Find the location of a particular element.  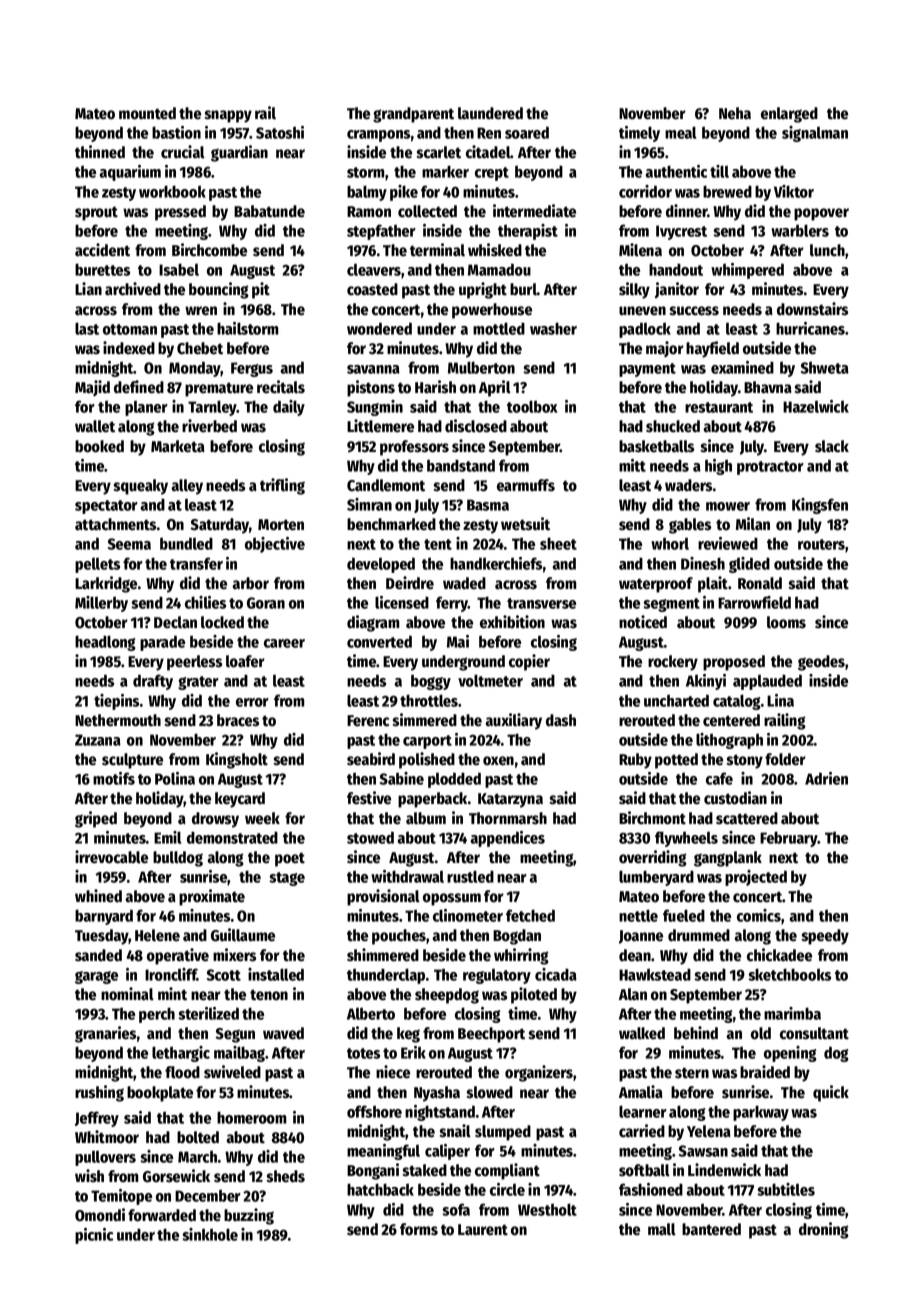

routers is located at coordinates (821, 544).
